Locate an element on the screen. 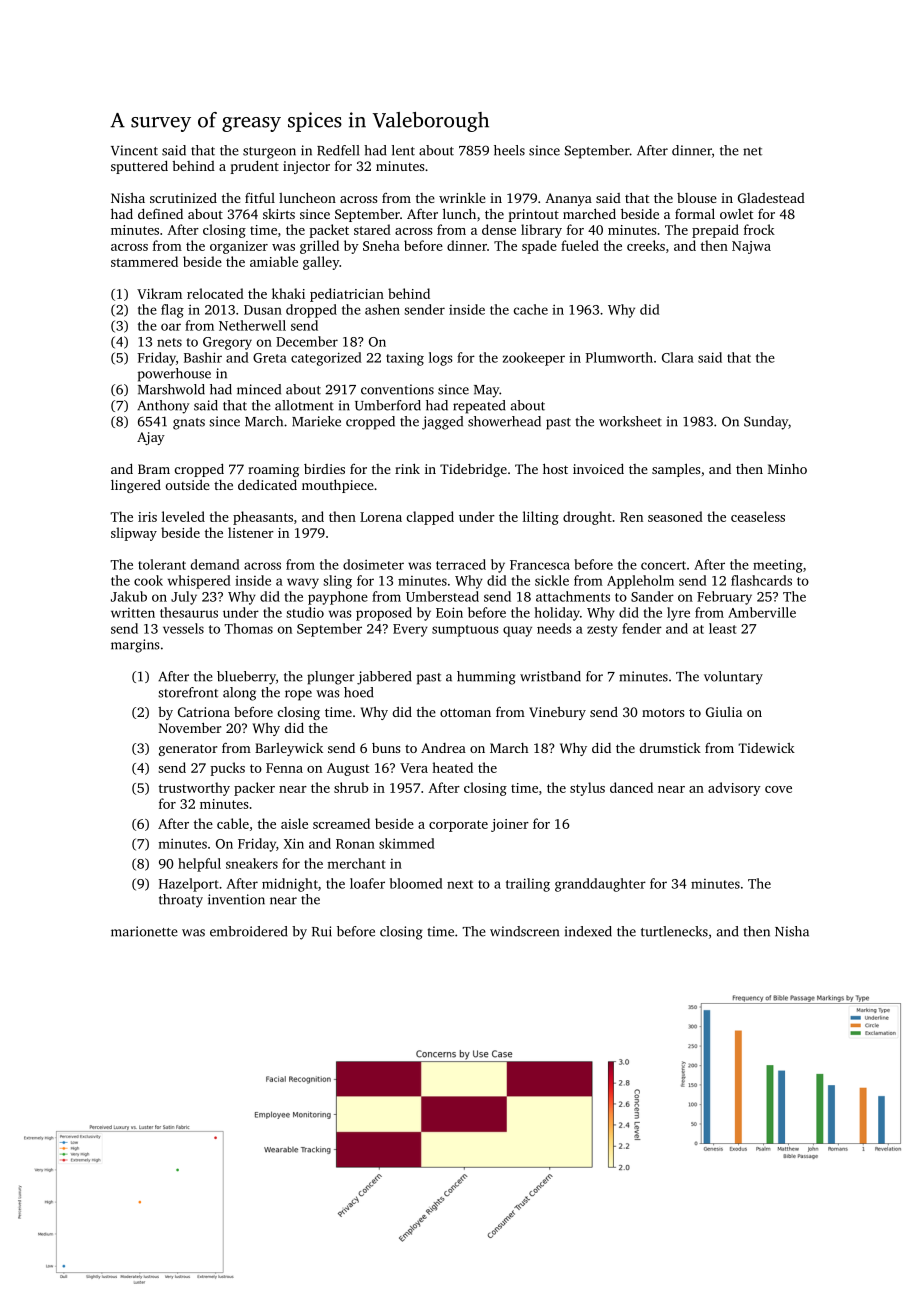 The height and width of the screenshot is (1308, 924). zookeeper is located at coordinates (534, 359).
